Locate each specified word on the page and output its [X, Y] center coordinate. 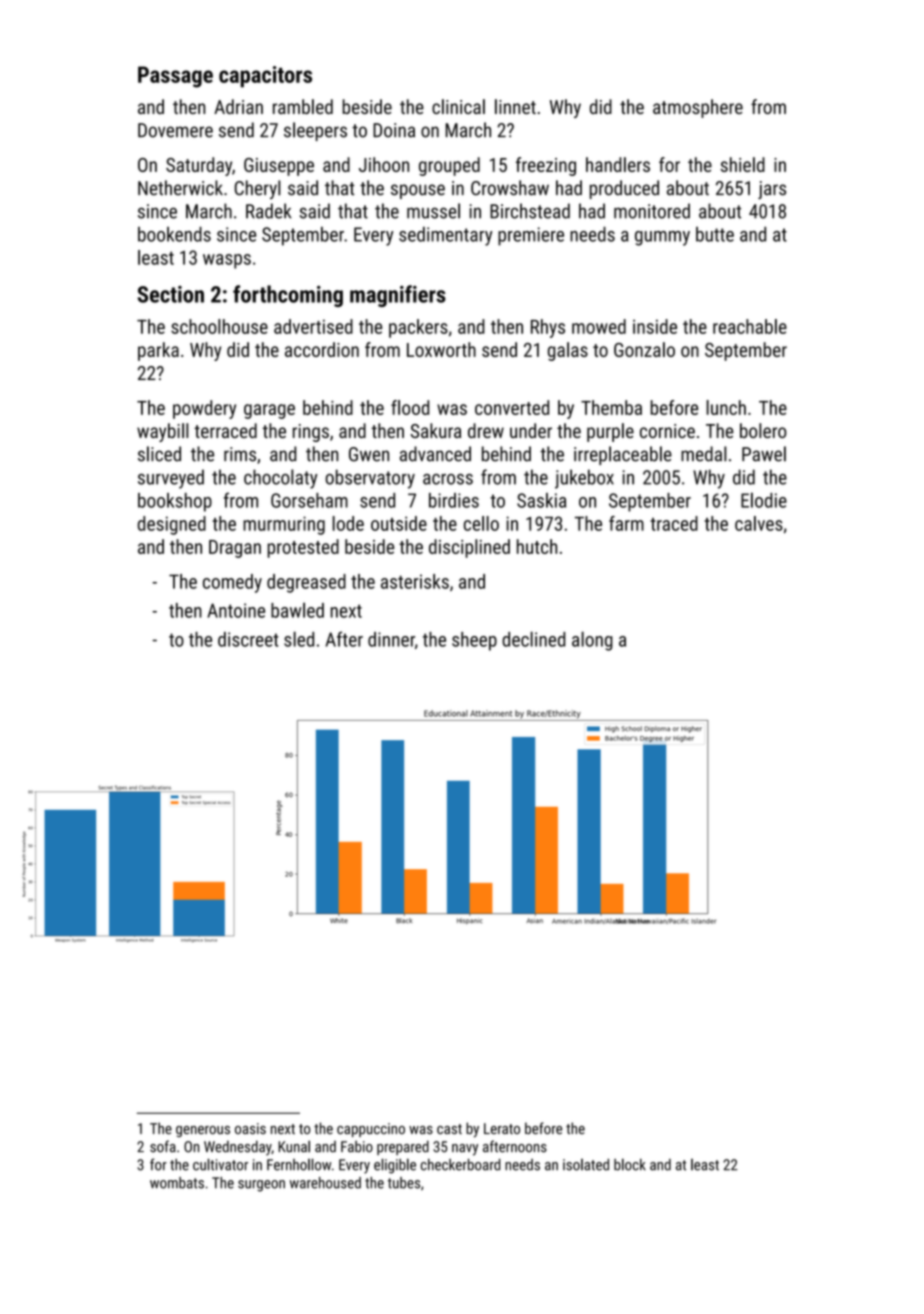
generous [203, 1131]
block [630, 1164]
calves [759, 523]
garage [269, 411]
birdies [454, 500]
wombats [177, 1183]
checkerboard [460, 1165]
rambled [303, 106]
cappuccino [371, 1130]
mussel [433, 211]
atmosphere [698, 108]
